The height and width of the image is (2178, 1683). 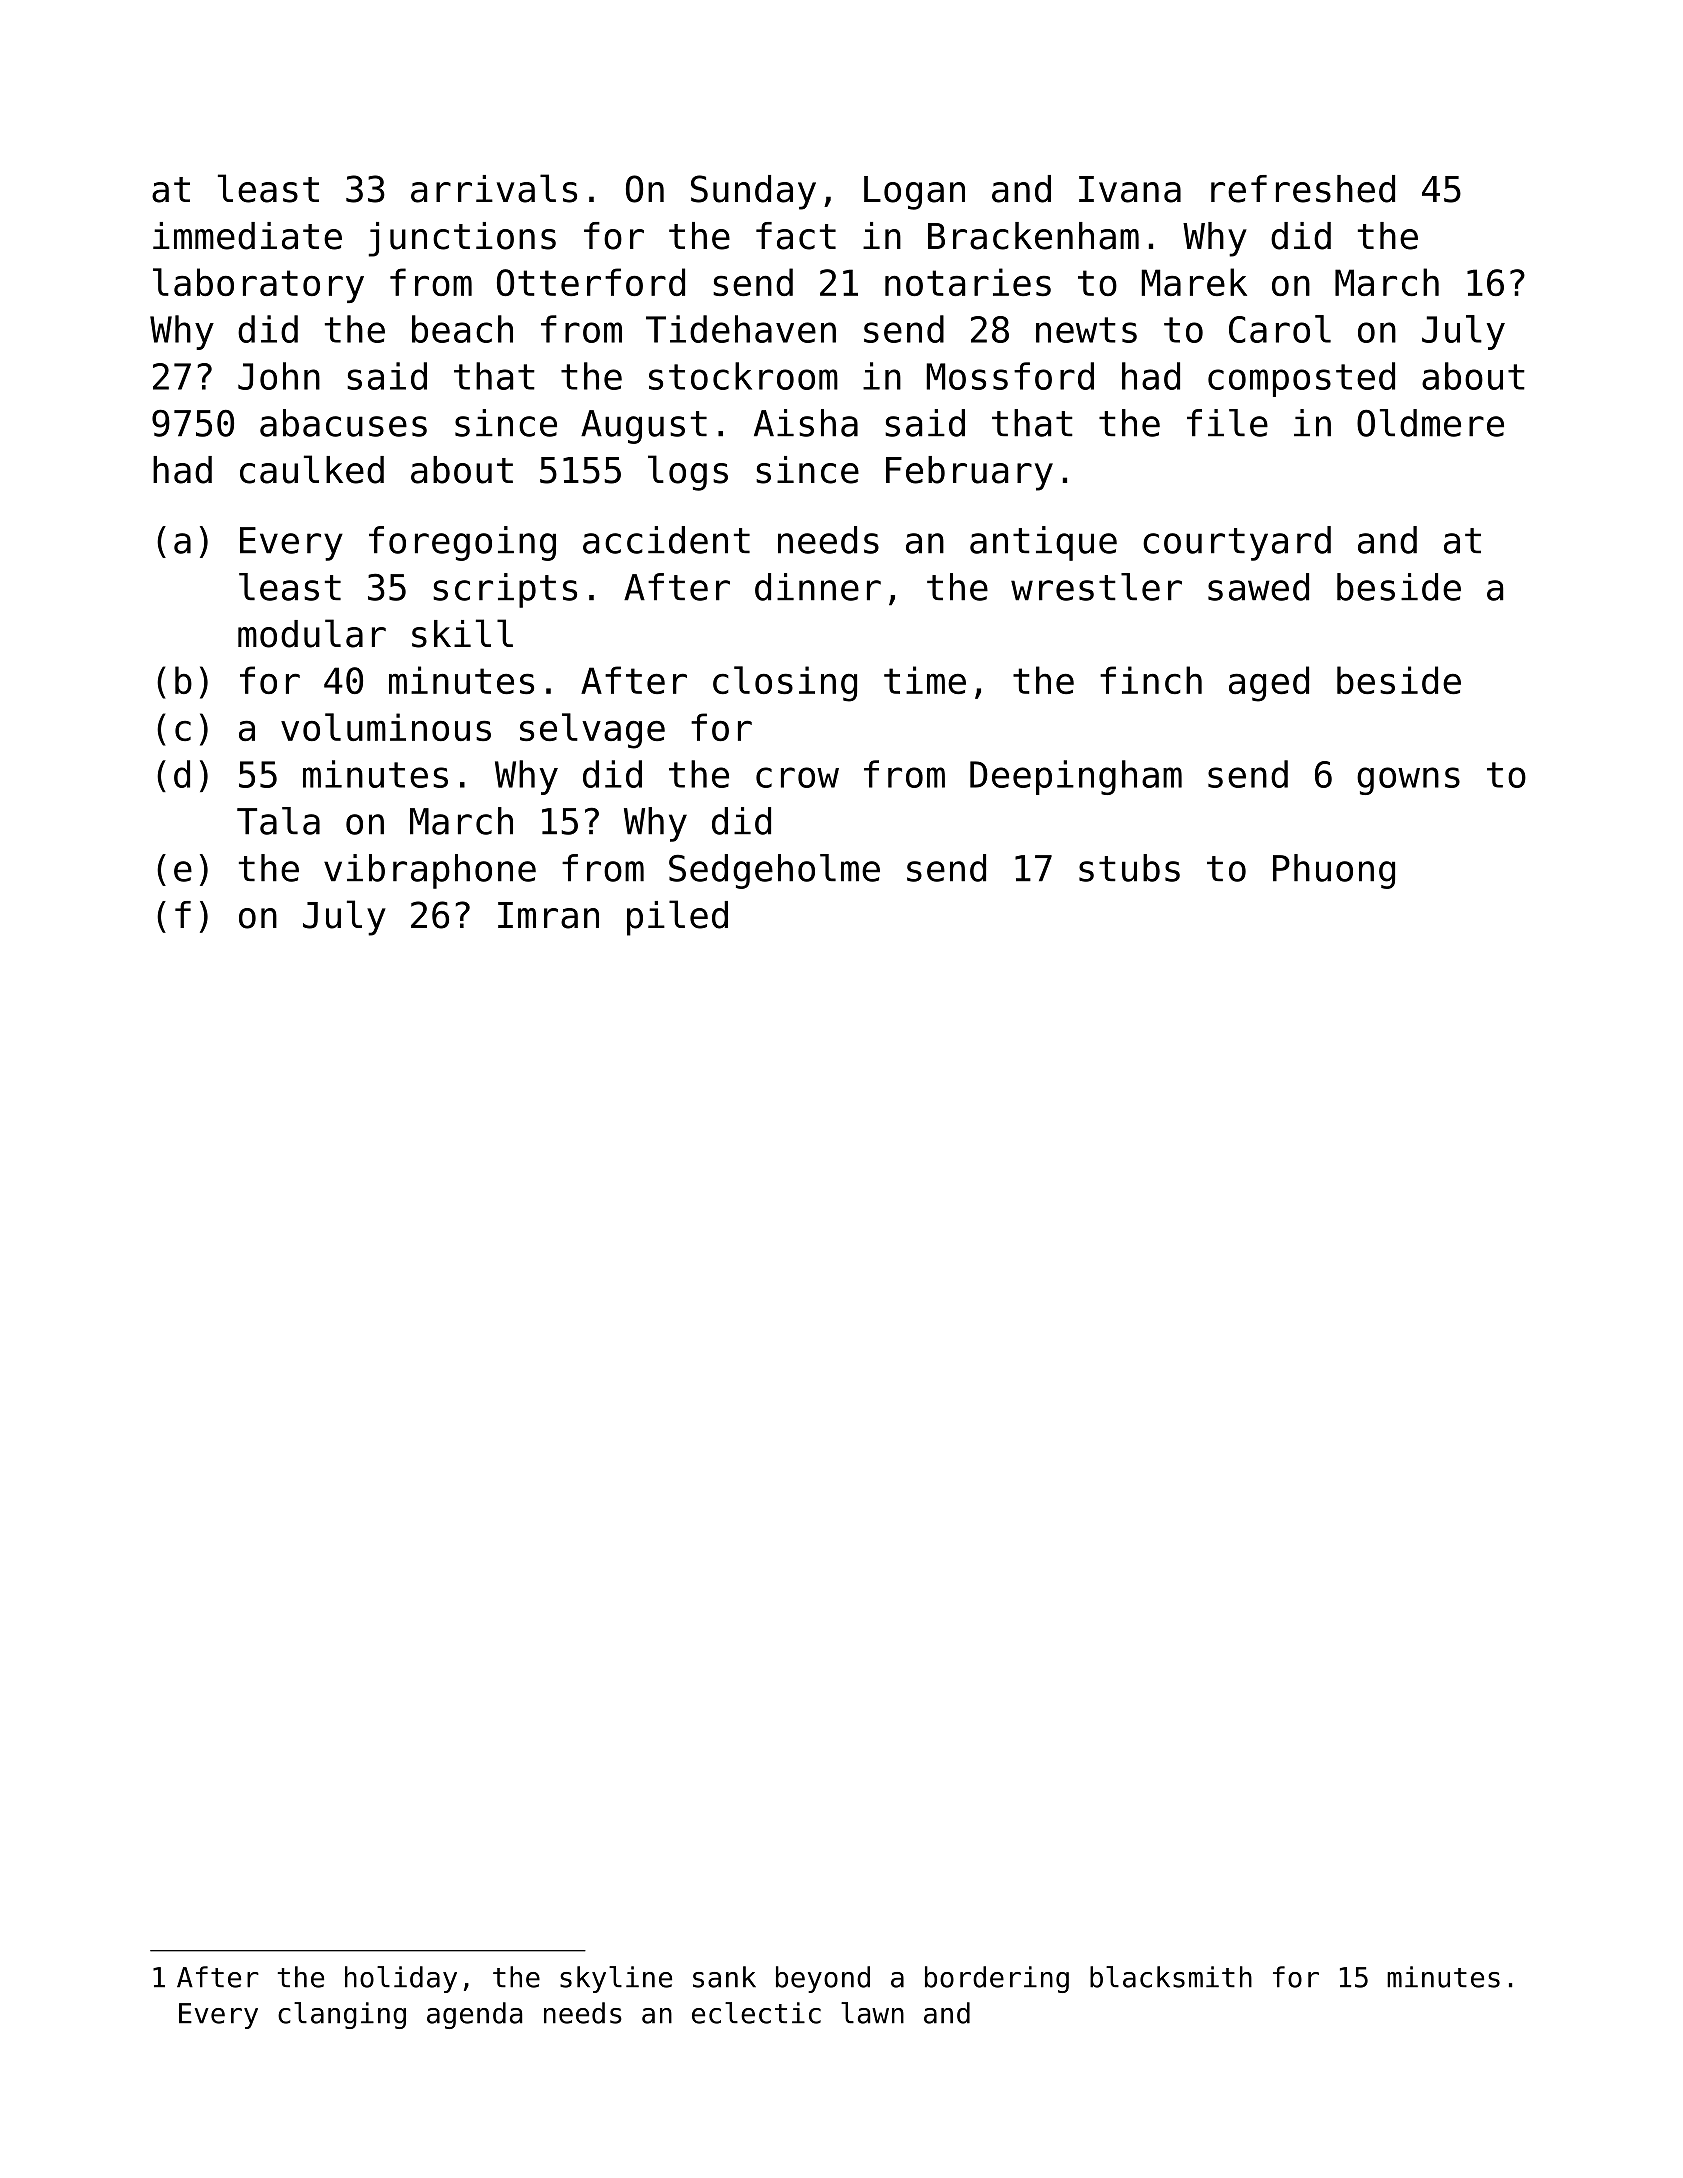 What do you see at coordinates (1303, 189) in the image?
I see `refreshed` at bounding box center [1303, 189].
